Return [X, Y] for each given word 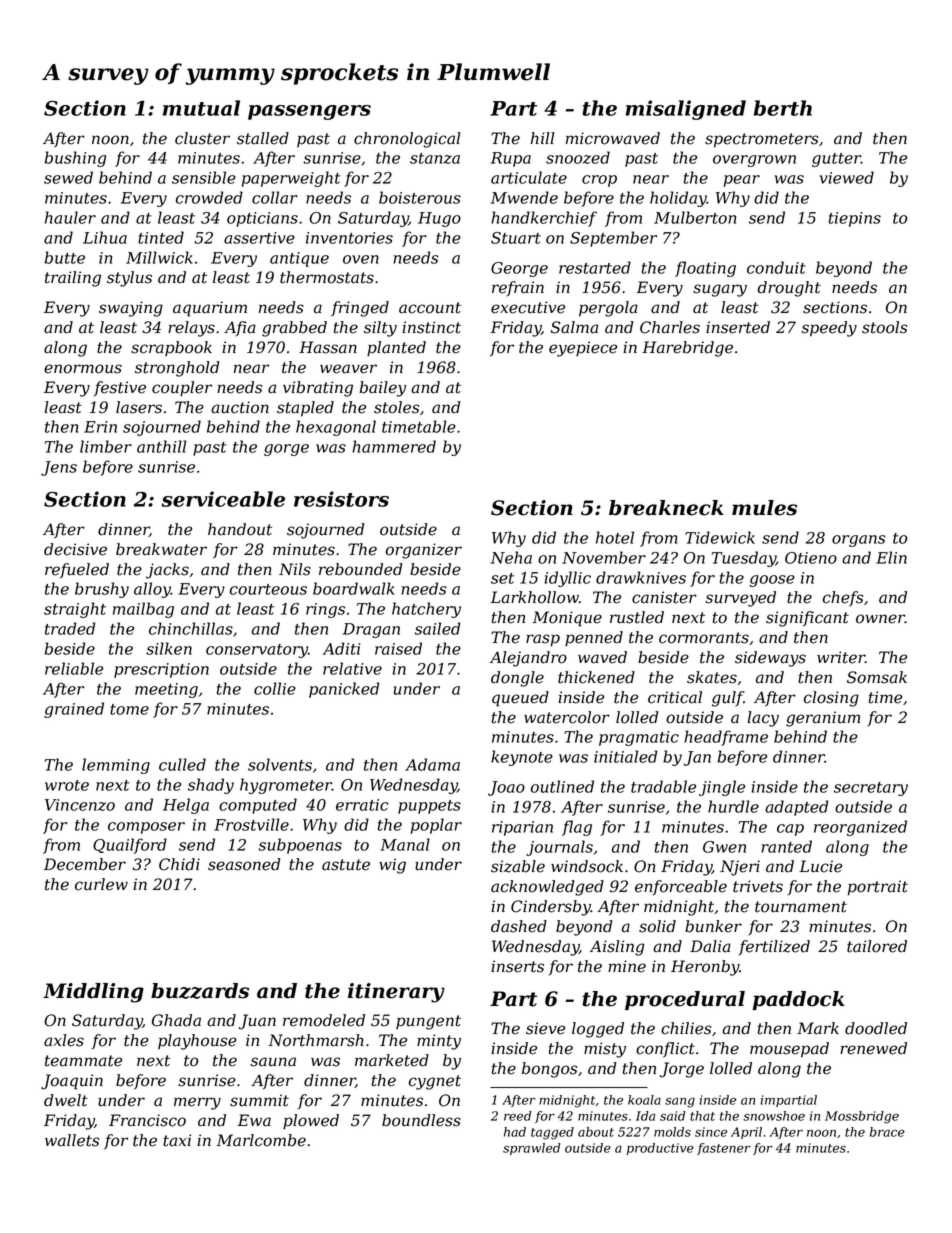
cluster [202, 138]
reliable [74, 668]
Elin [891, 557]
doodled [876, 1028]
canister [664, 597]
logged [598, 1030]
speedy [829, 329]
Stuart [516, 238]
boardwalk [353, 588]
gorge [286, 450]
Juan [257, 1022]
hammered [394, 446]
